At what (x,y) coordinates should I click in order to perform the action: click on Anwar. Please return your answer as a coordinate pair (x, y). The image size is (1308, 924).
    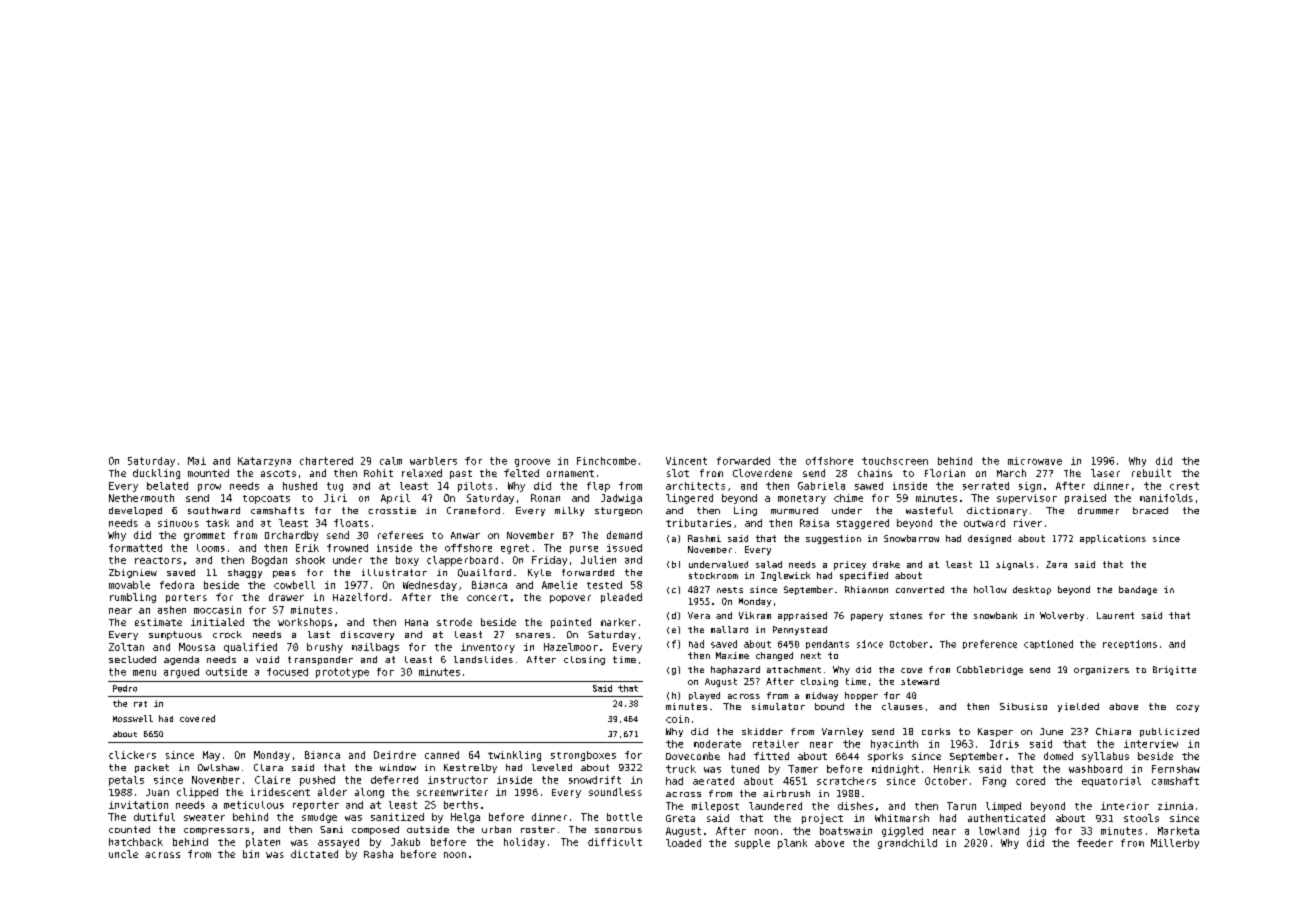
    Looking at the image, I should click on (465, 535).
